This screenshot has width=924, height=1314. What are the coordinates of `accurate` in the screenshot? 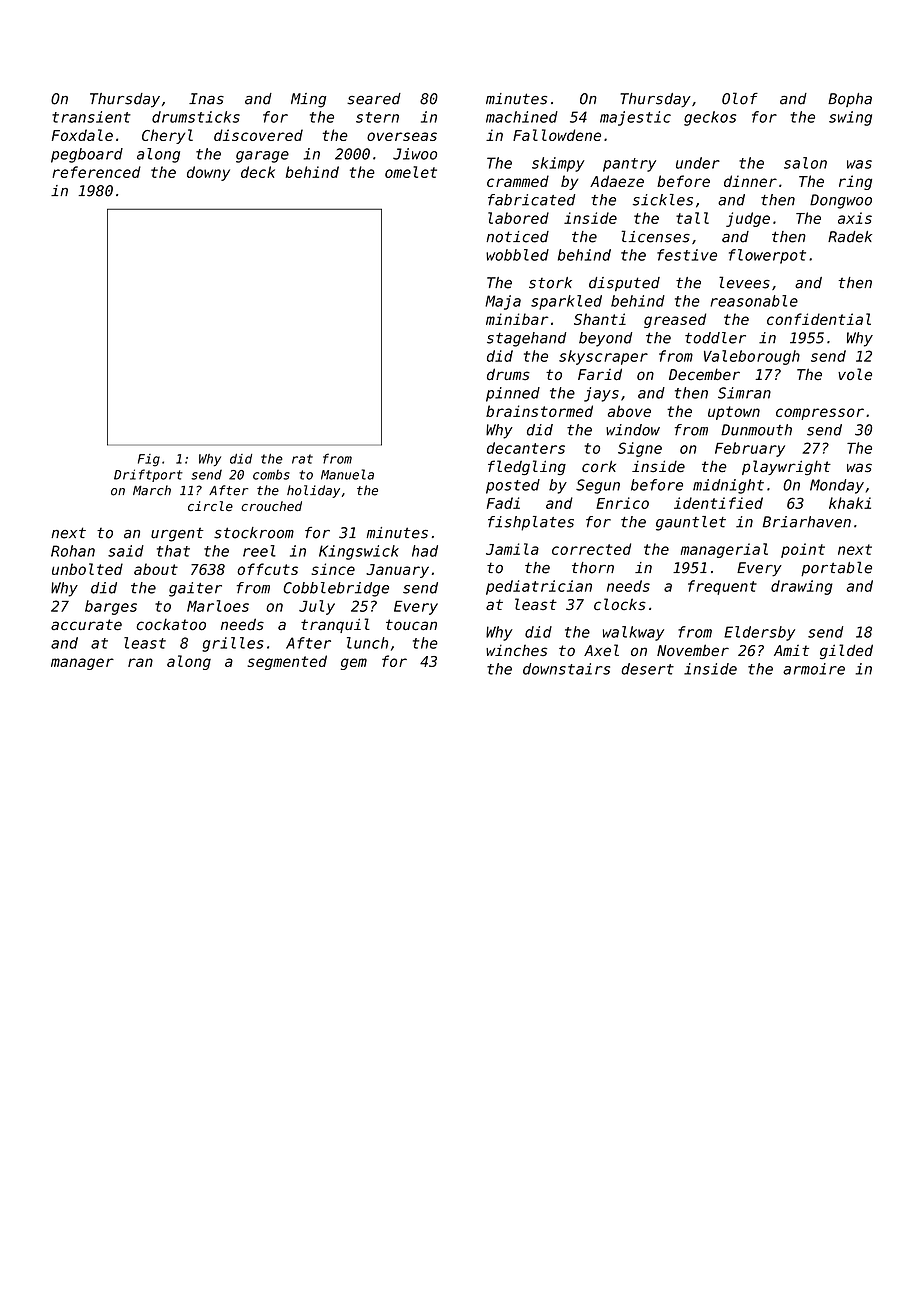 It's located at (86, 625).
